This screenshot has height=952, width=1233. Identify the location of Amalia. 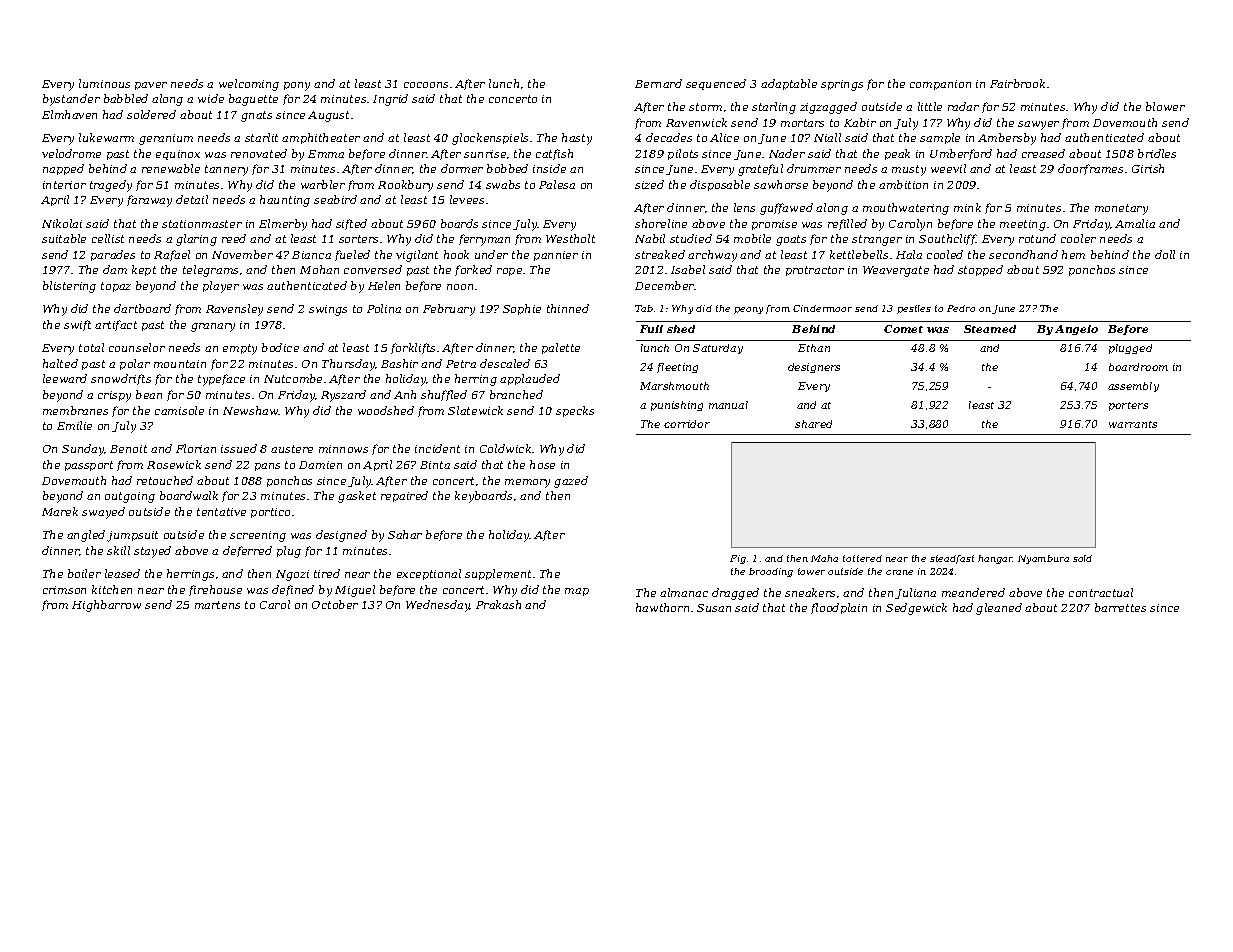
(1135, 223).
